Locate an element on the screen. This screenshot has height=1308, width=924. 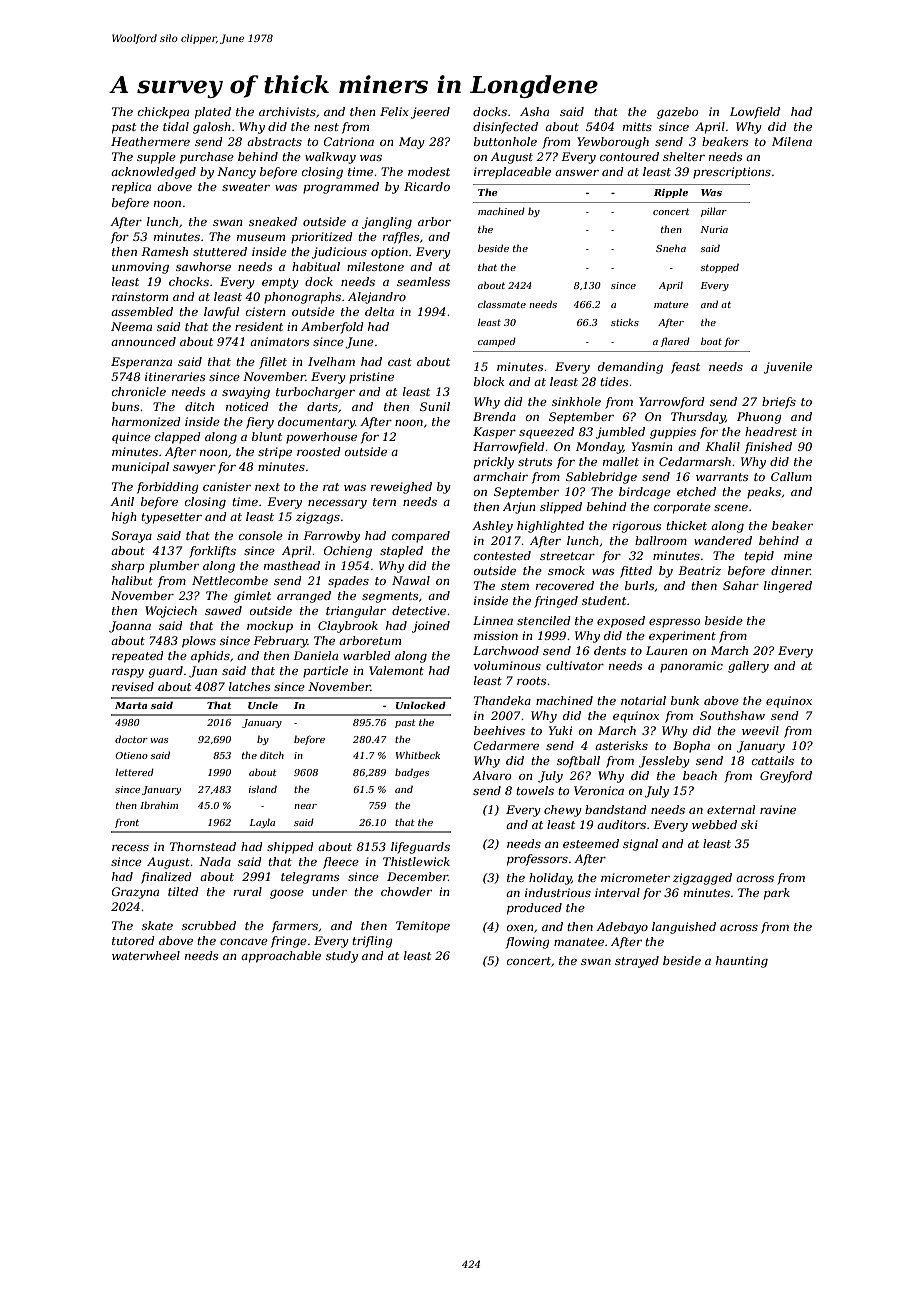
block is located at coordinates (489, 381).
